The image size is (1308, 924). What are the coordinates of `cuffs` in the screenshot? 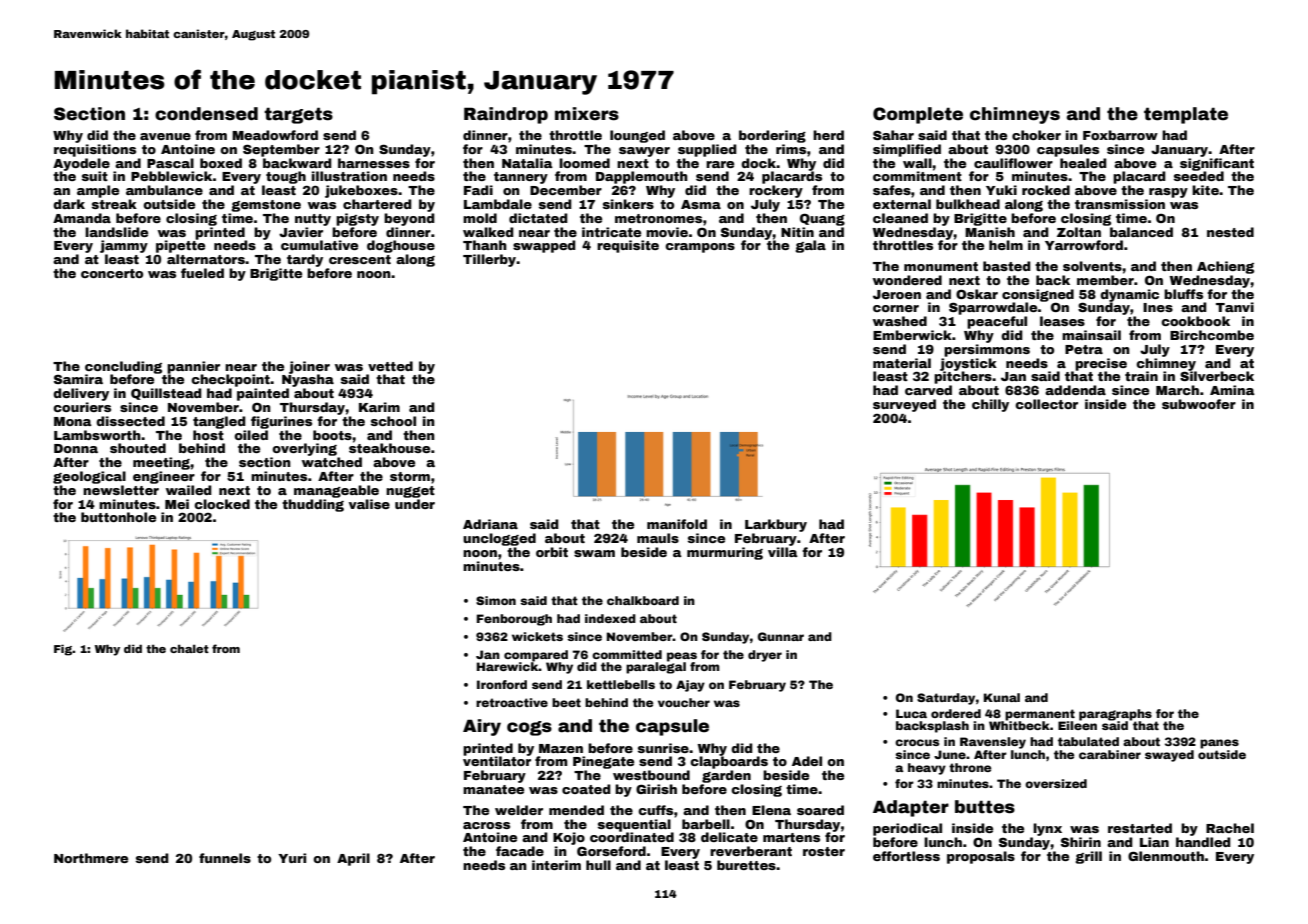 It's located at (655, 810).
